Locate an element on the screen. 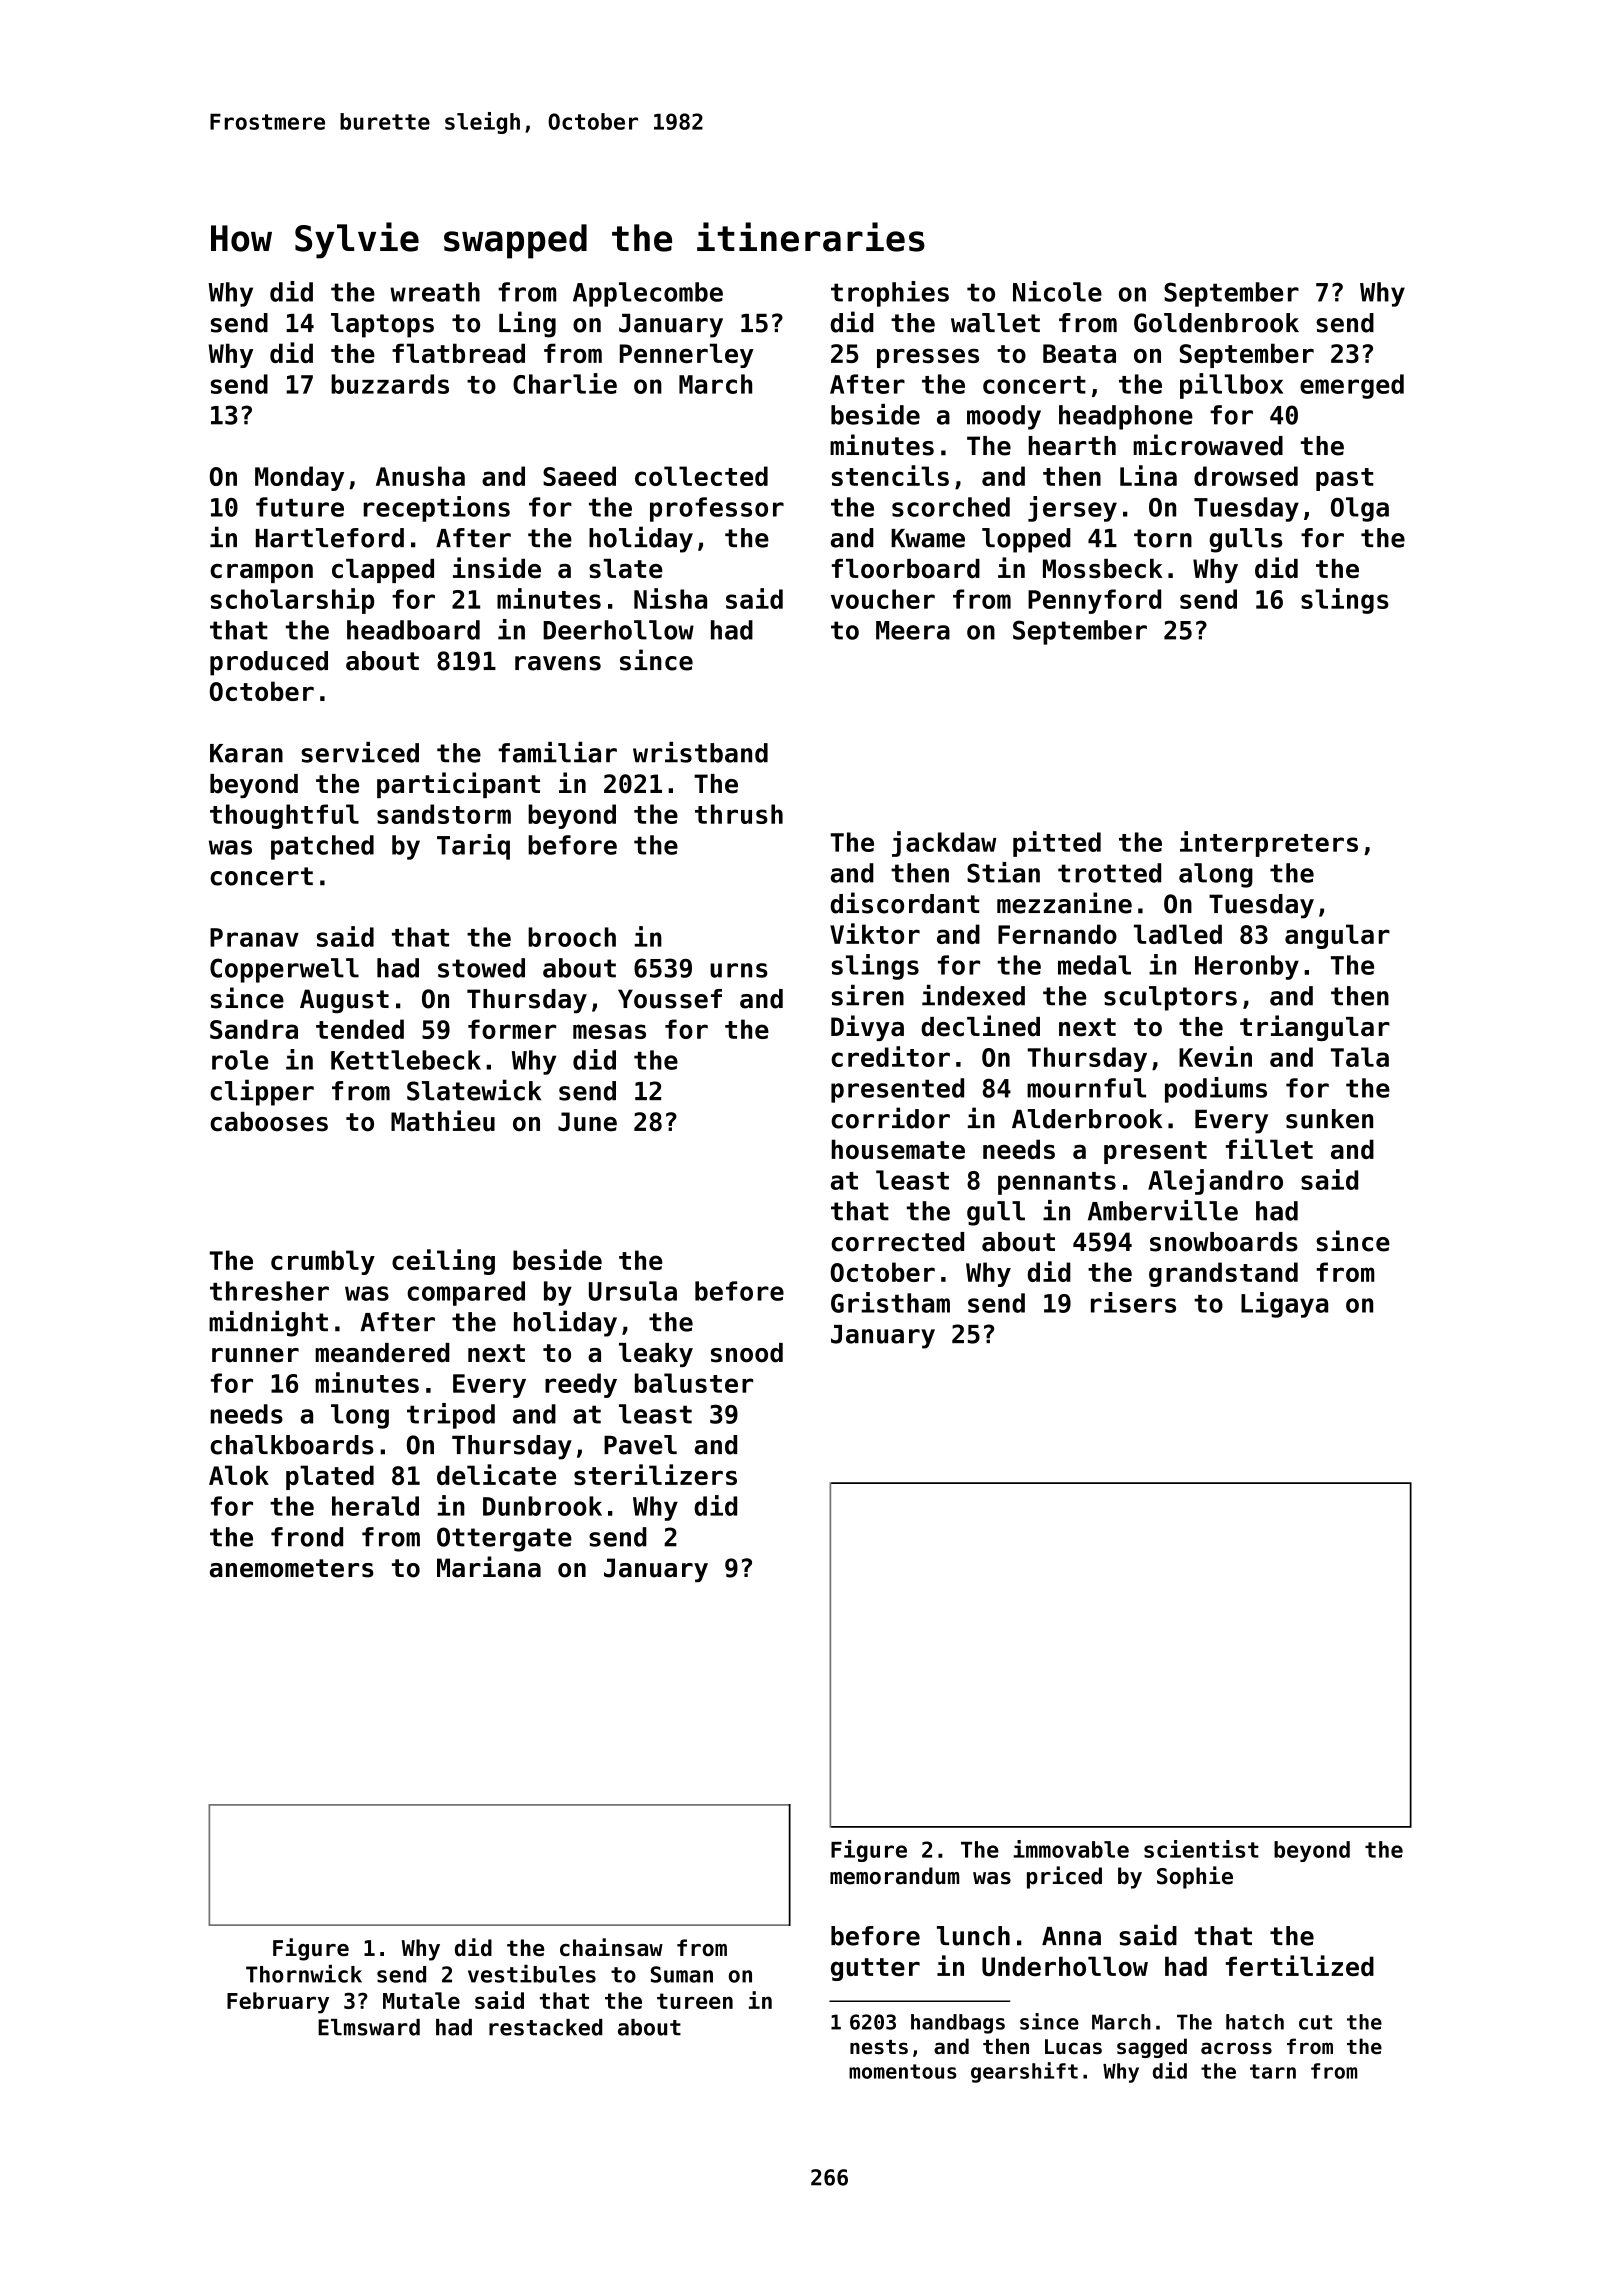 The image size is (1620, 2292). leaky is located at coordinates (656, 1355).
